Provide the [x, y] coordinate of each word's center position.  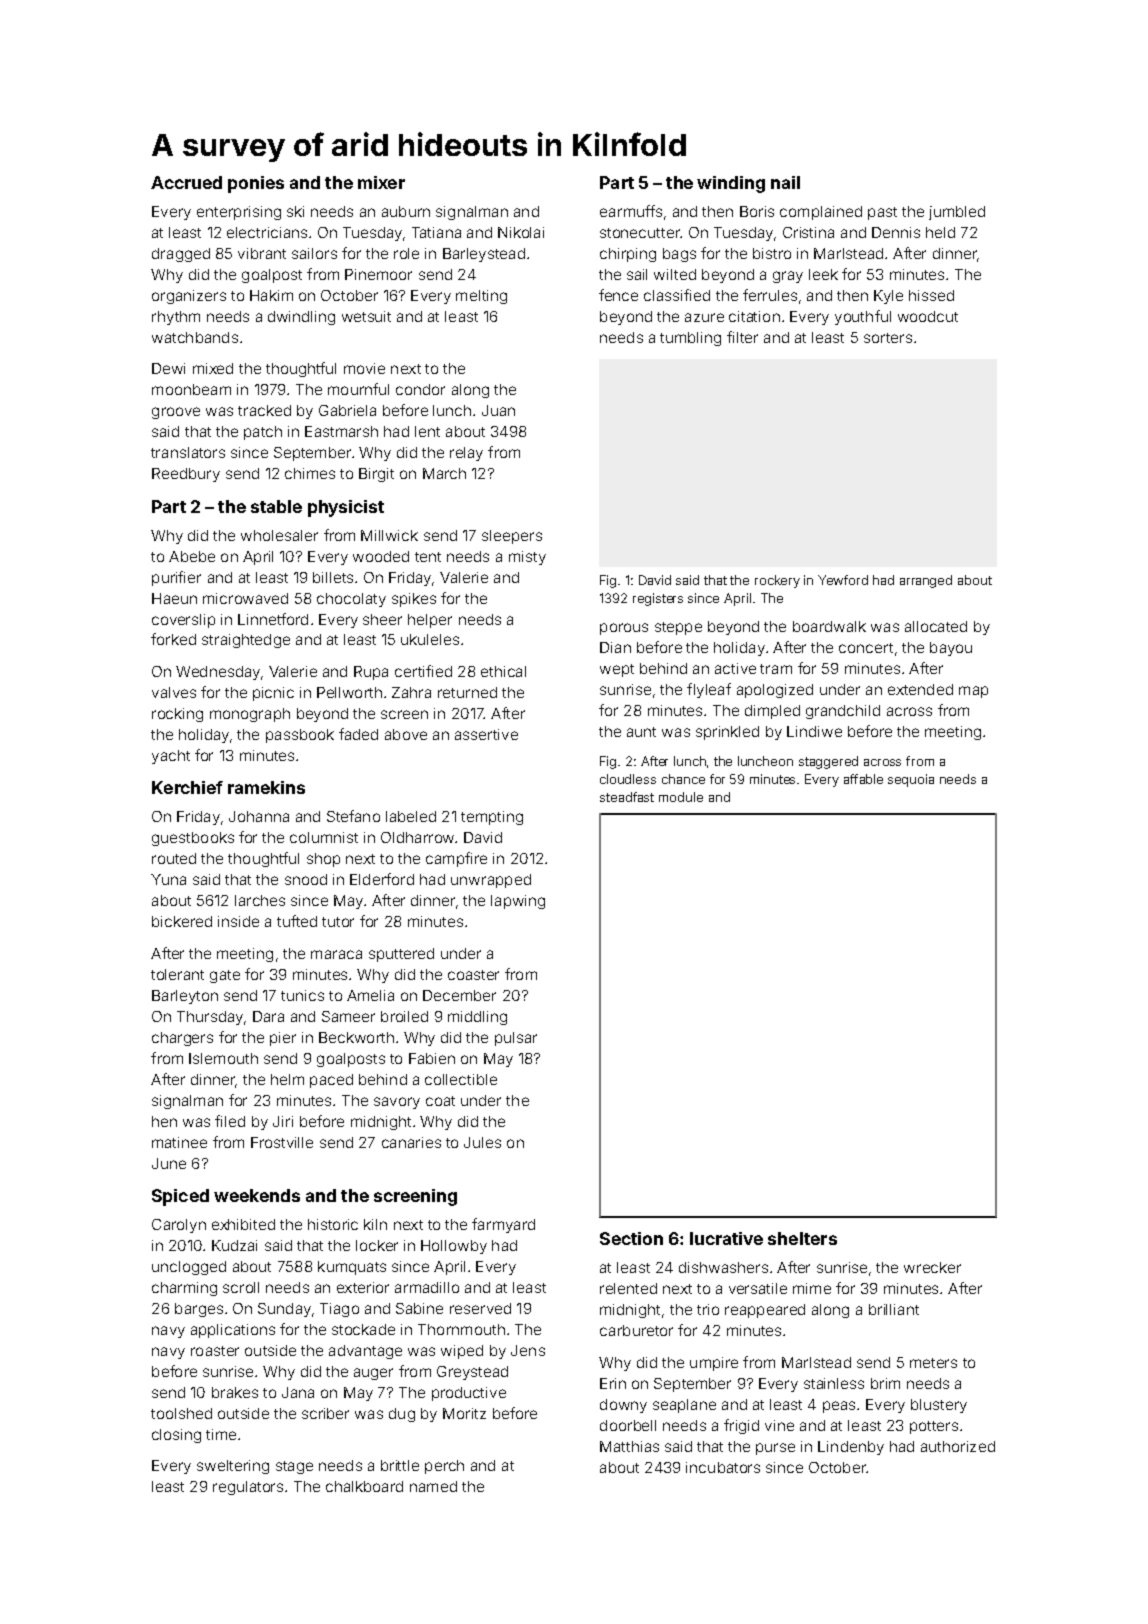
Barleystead [484, 255]
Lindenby [851, 1448]
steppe [678, 628]
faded [358, 734]
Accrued [186, 182]
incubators [723, 1467]
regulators [248, 1488]
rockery [777, 581]
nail [785, 182]
